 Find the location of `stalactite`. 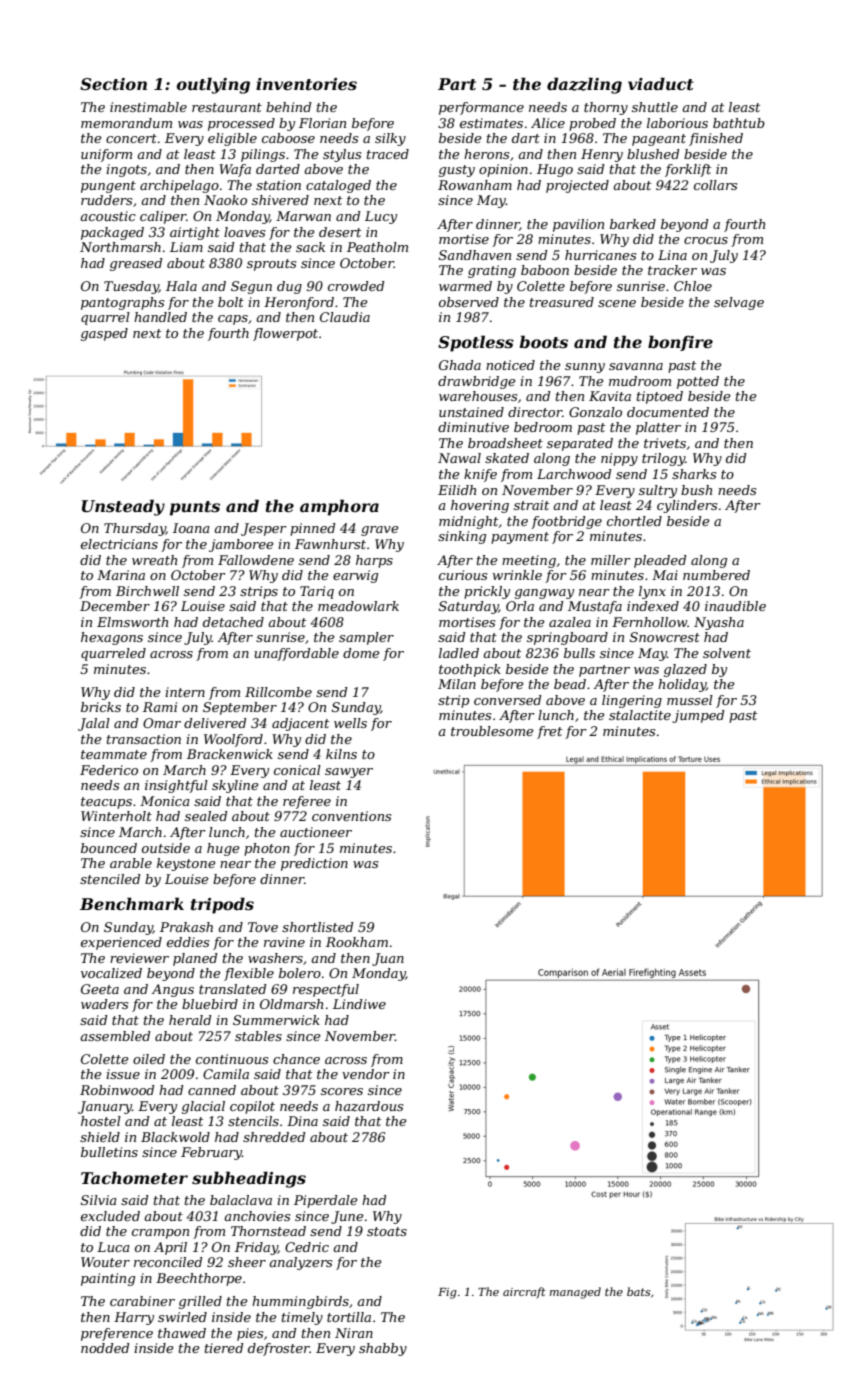

stalactite is located at coordinates (640, 715).
